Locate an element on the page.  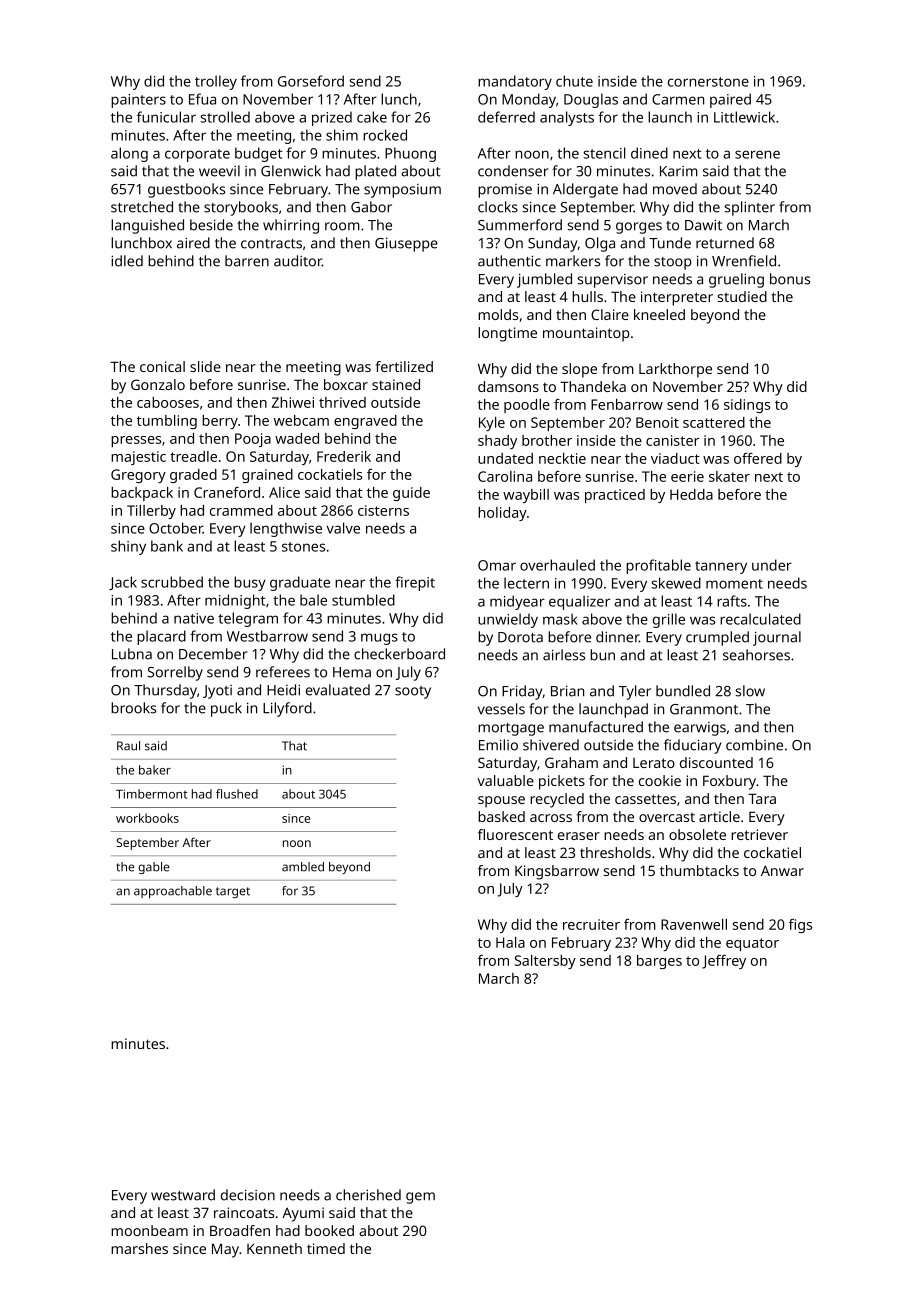
Carolina is located at coordinates (505, 476).
